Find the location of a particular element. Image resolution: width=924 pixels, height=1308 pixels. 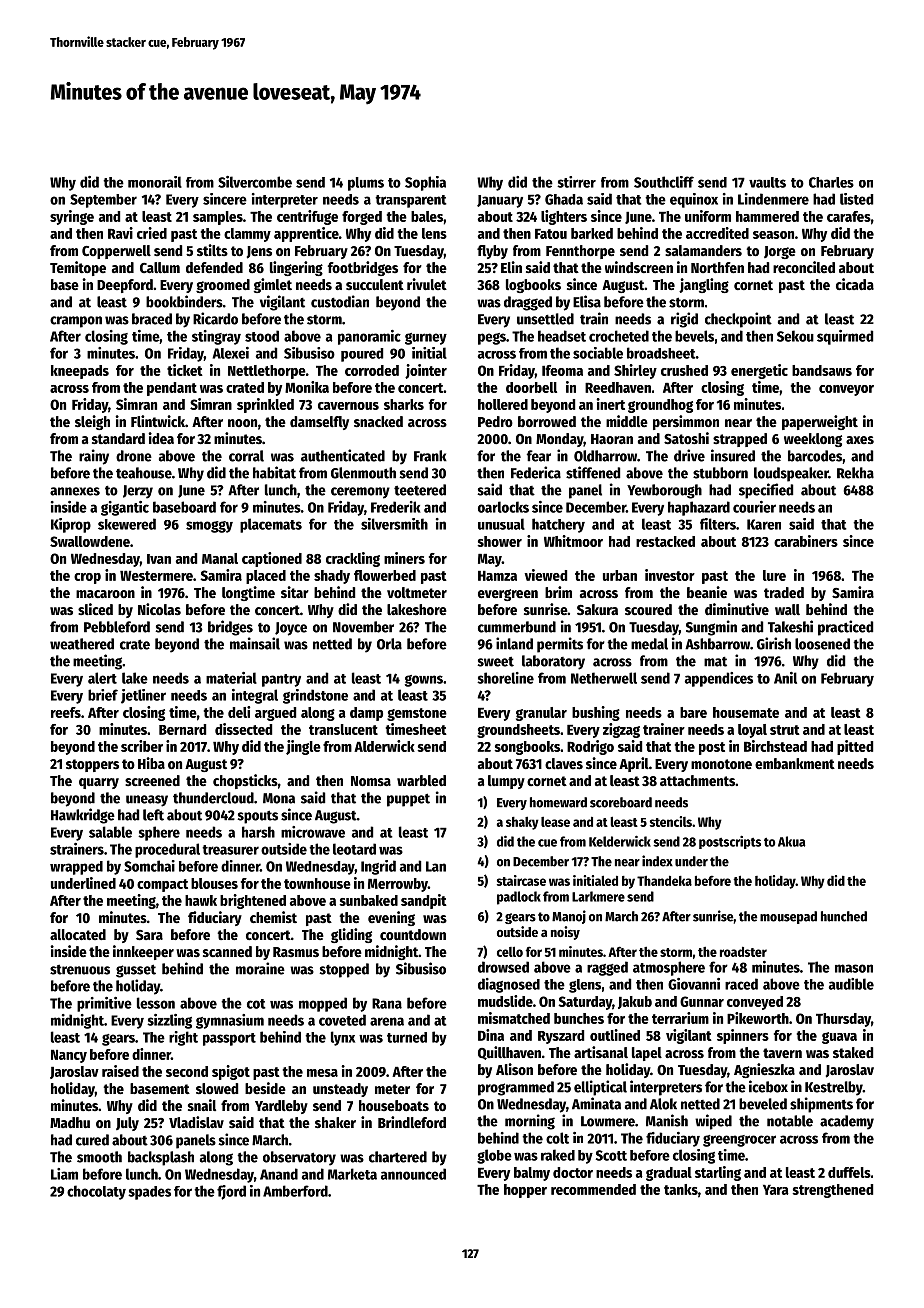

Thandeka is located at coordinates (664, 881).
